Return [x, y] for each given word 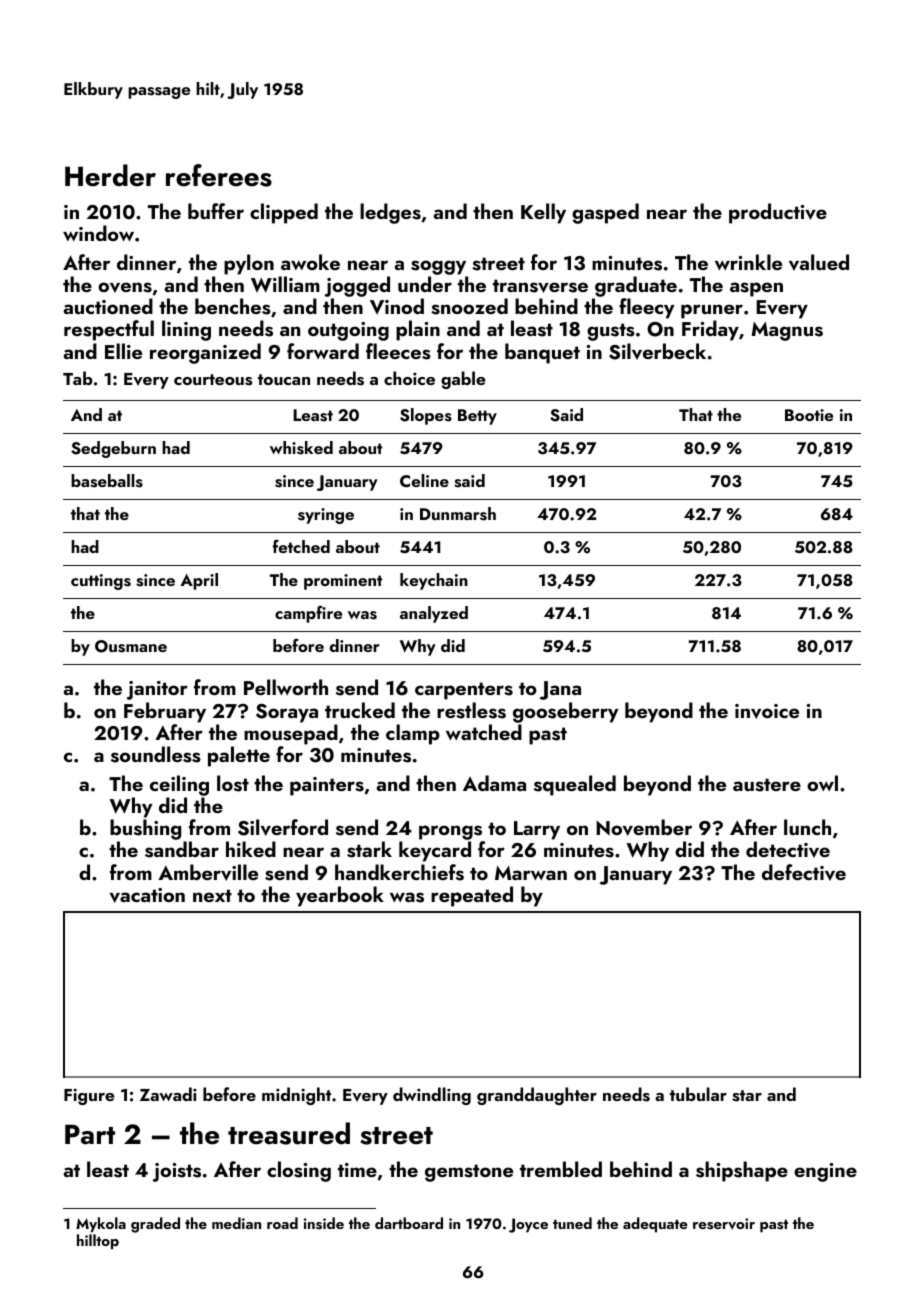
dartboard [409, 1223]
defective [804, 872]
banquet [542, 353]
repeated [472, 896]
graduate [636, 286]
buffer [216, 211]
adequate [655, 1225]
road [282, 1223]
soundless [156, 754]
